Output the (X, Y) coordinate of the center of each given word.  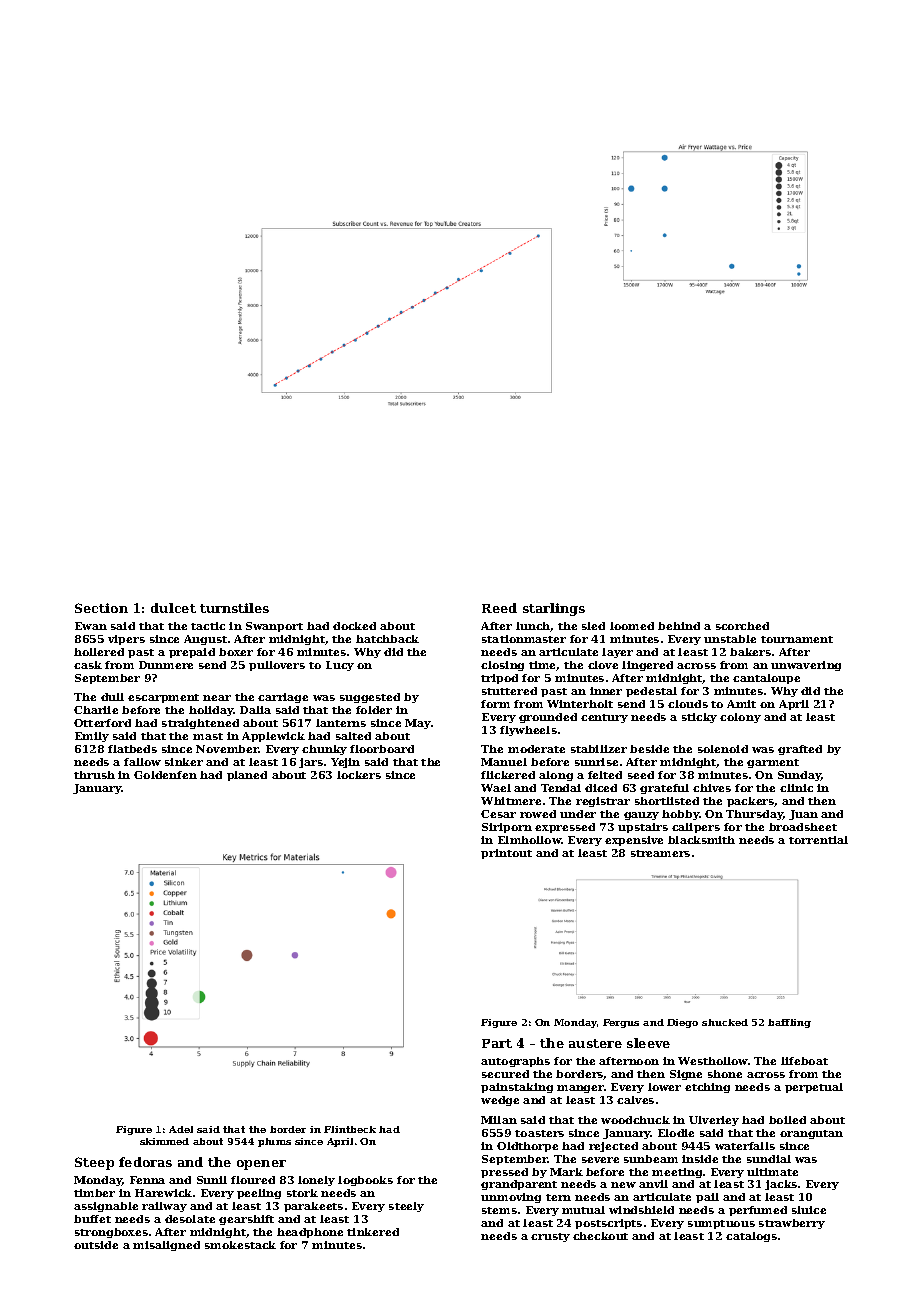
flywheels (528, 731)
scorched (742, 626)
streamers (660, 853)
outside (96, 1245)
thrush (94, 775)
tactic (208, 626)
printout (506, 854)
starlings (554, 609)
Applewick (273, 737)
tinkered (373, 1232)
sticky (699, 718)
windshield (641, 1210)
